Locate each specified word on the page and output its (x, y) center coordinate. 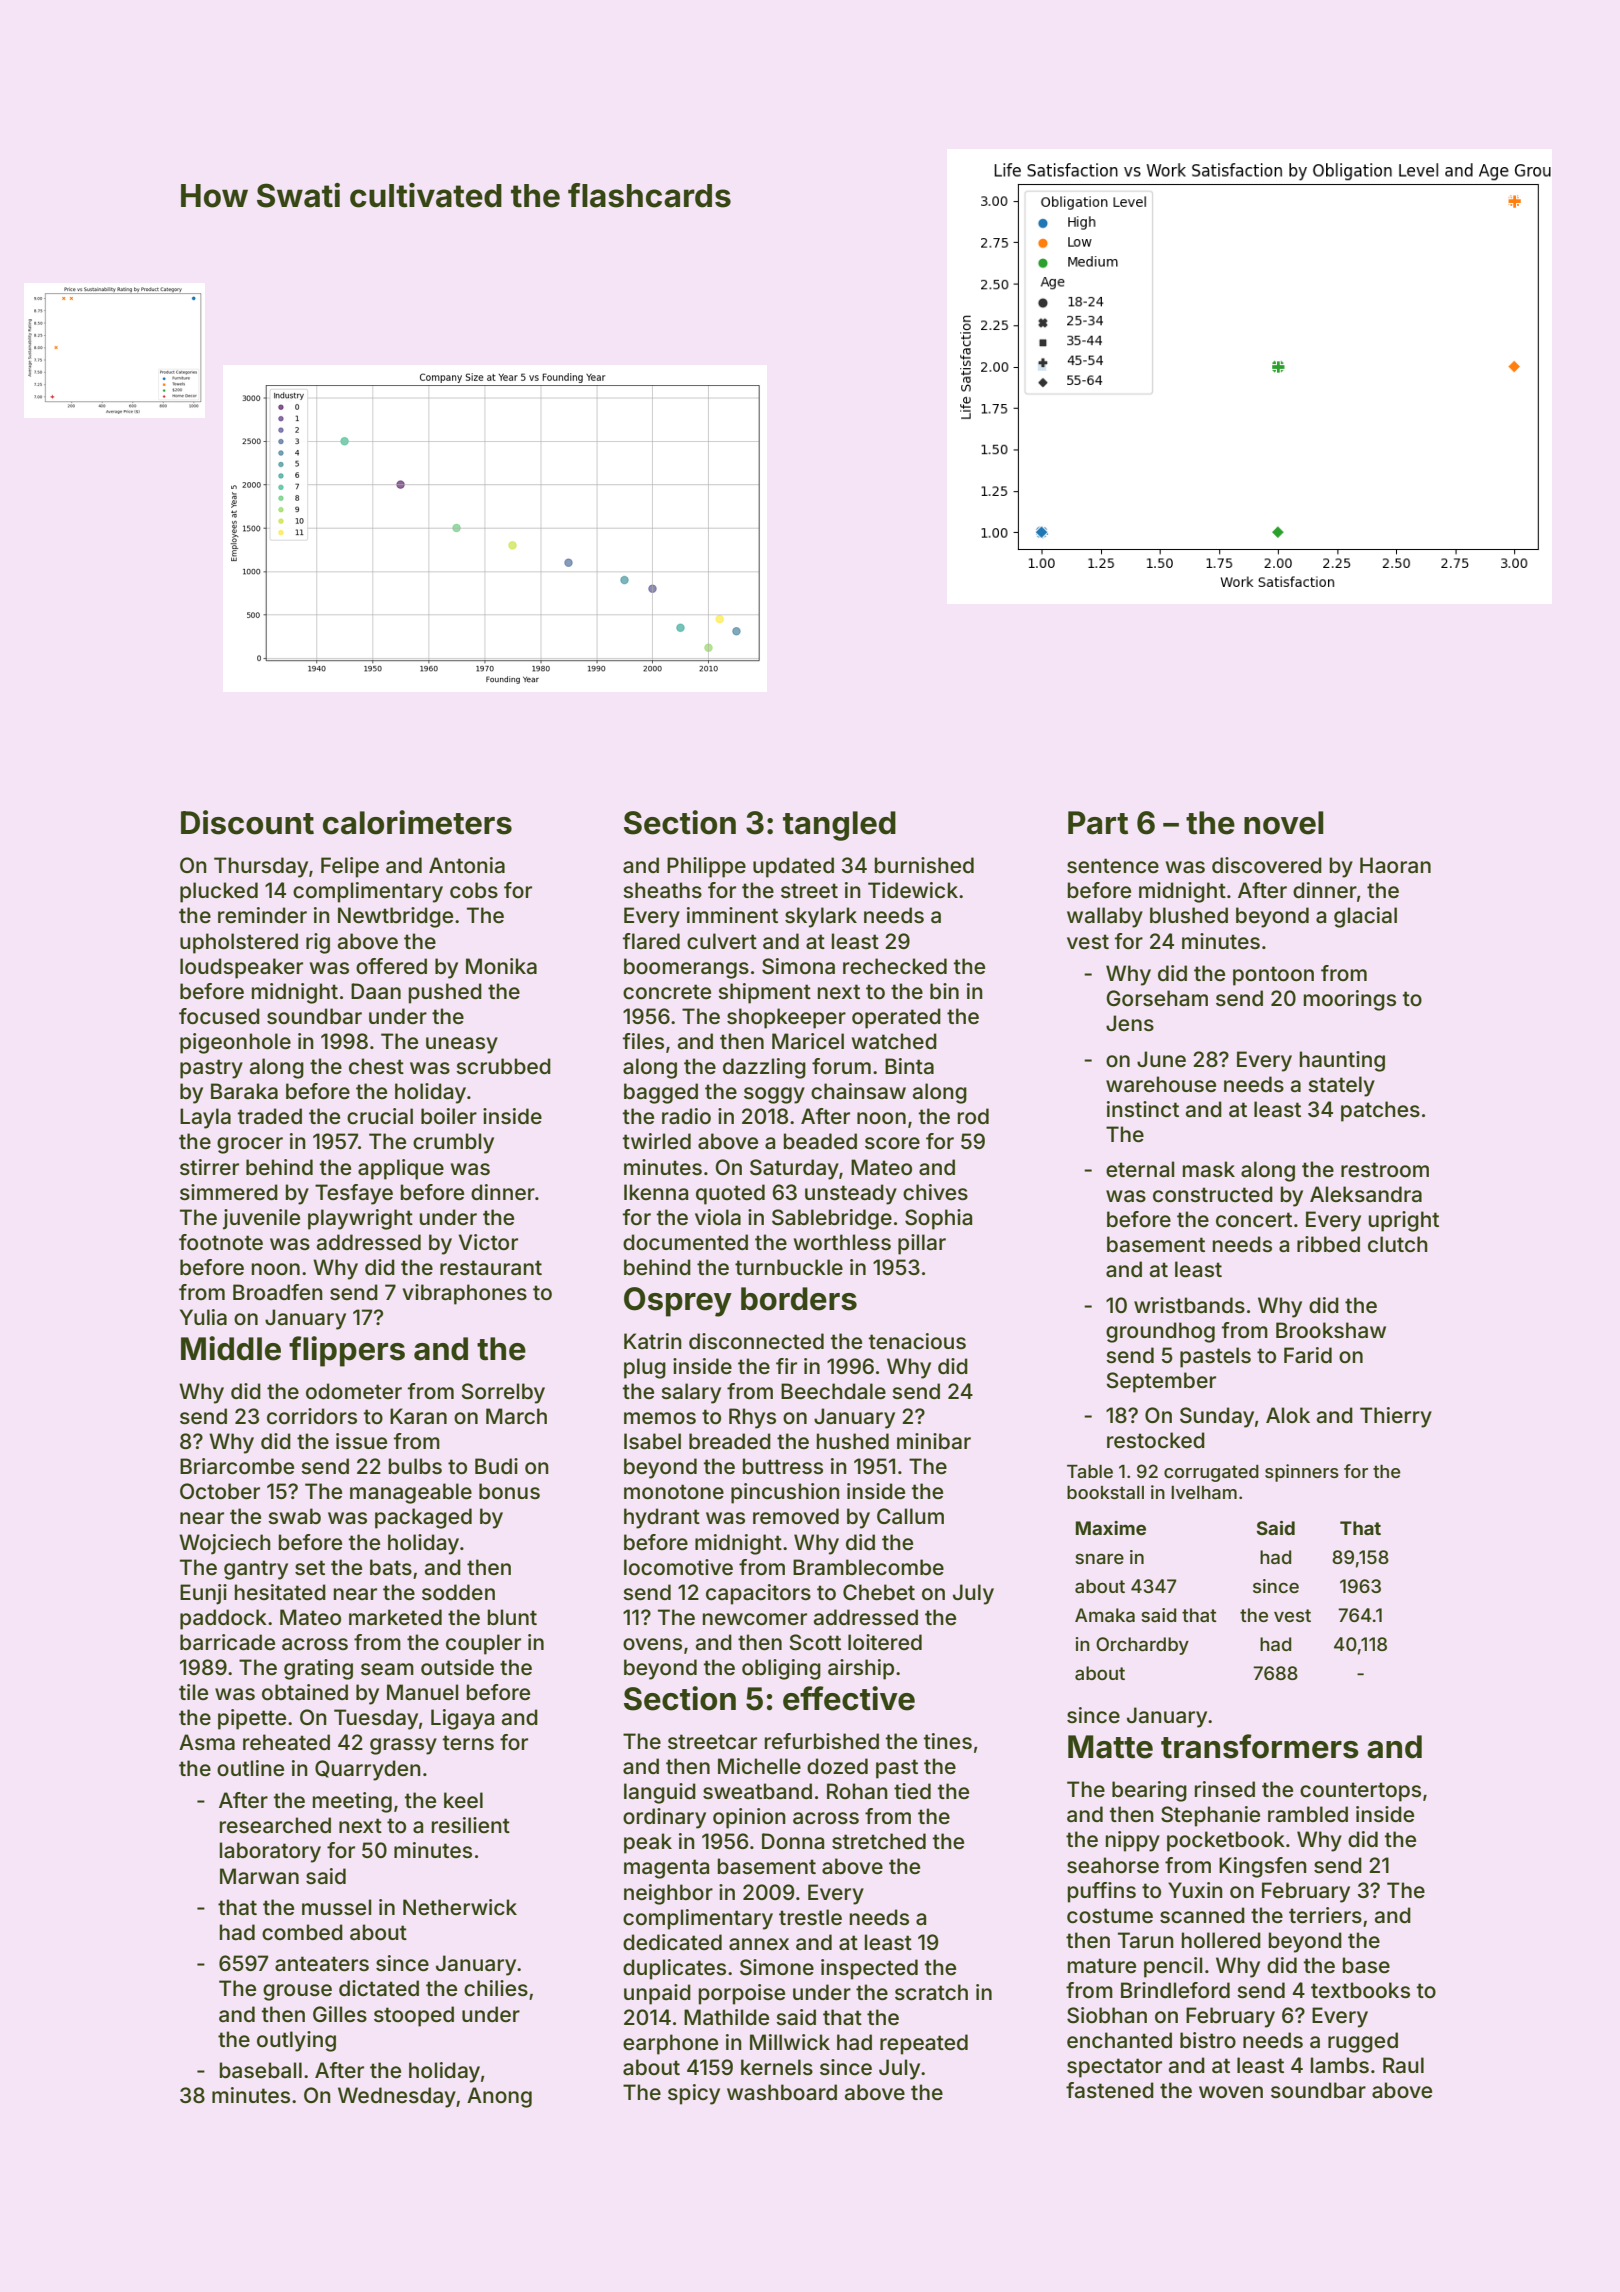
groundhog (1160, 1332)
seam (387, 1669)
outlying (296, 2041)
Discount (247, 822)
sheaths (662, 890)
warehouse (1161, 1084)
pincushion (785, 1493)
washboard (782, 2092)
